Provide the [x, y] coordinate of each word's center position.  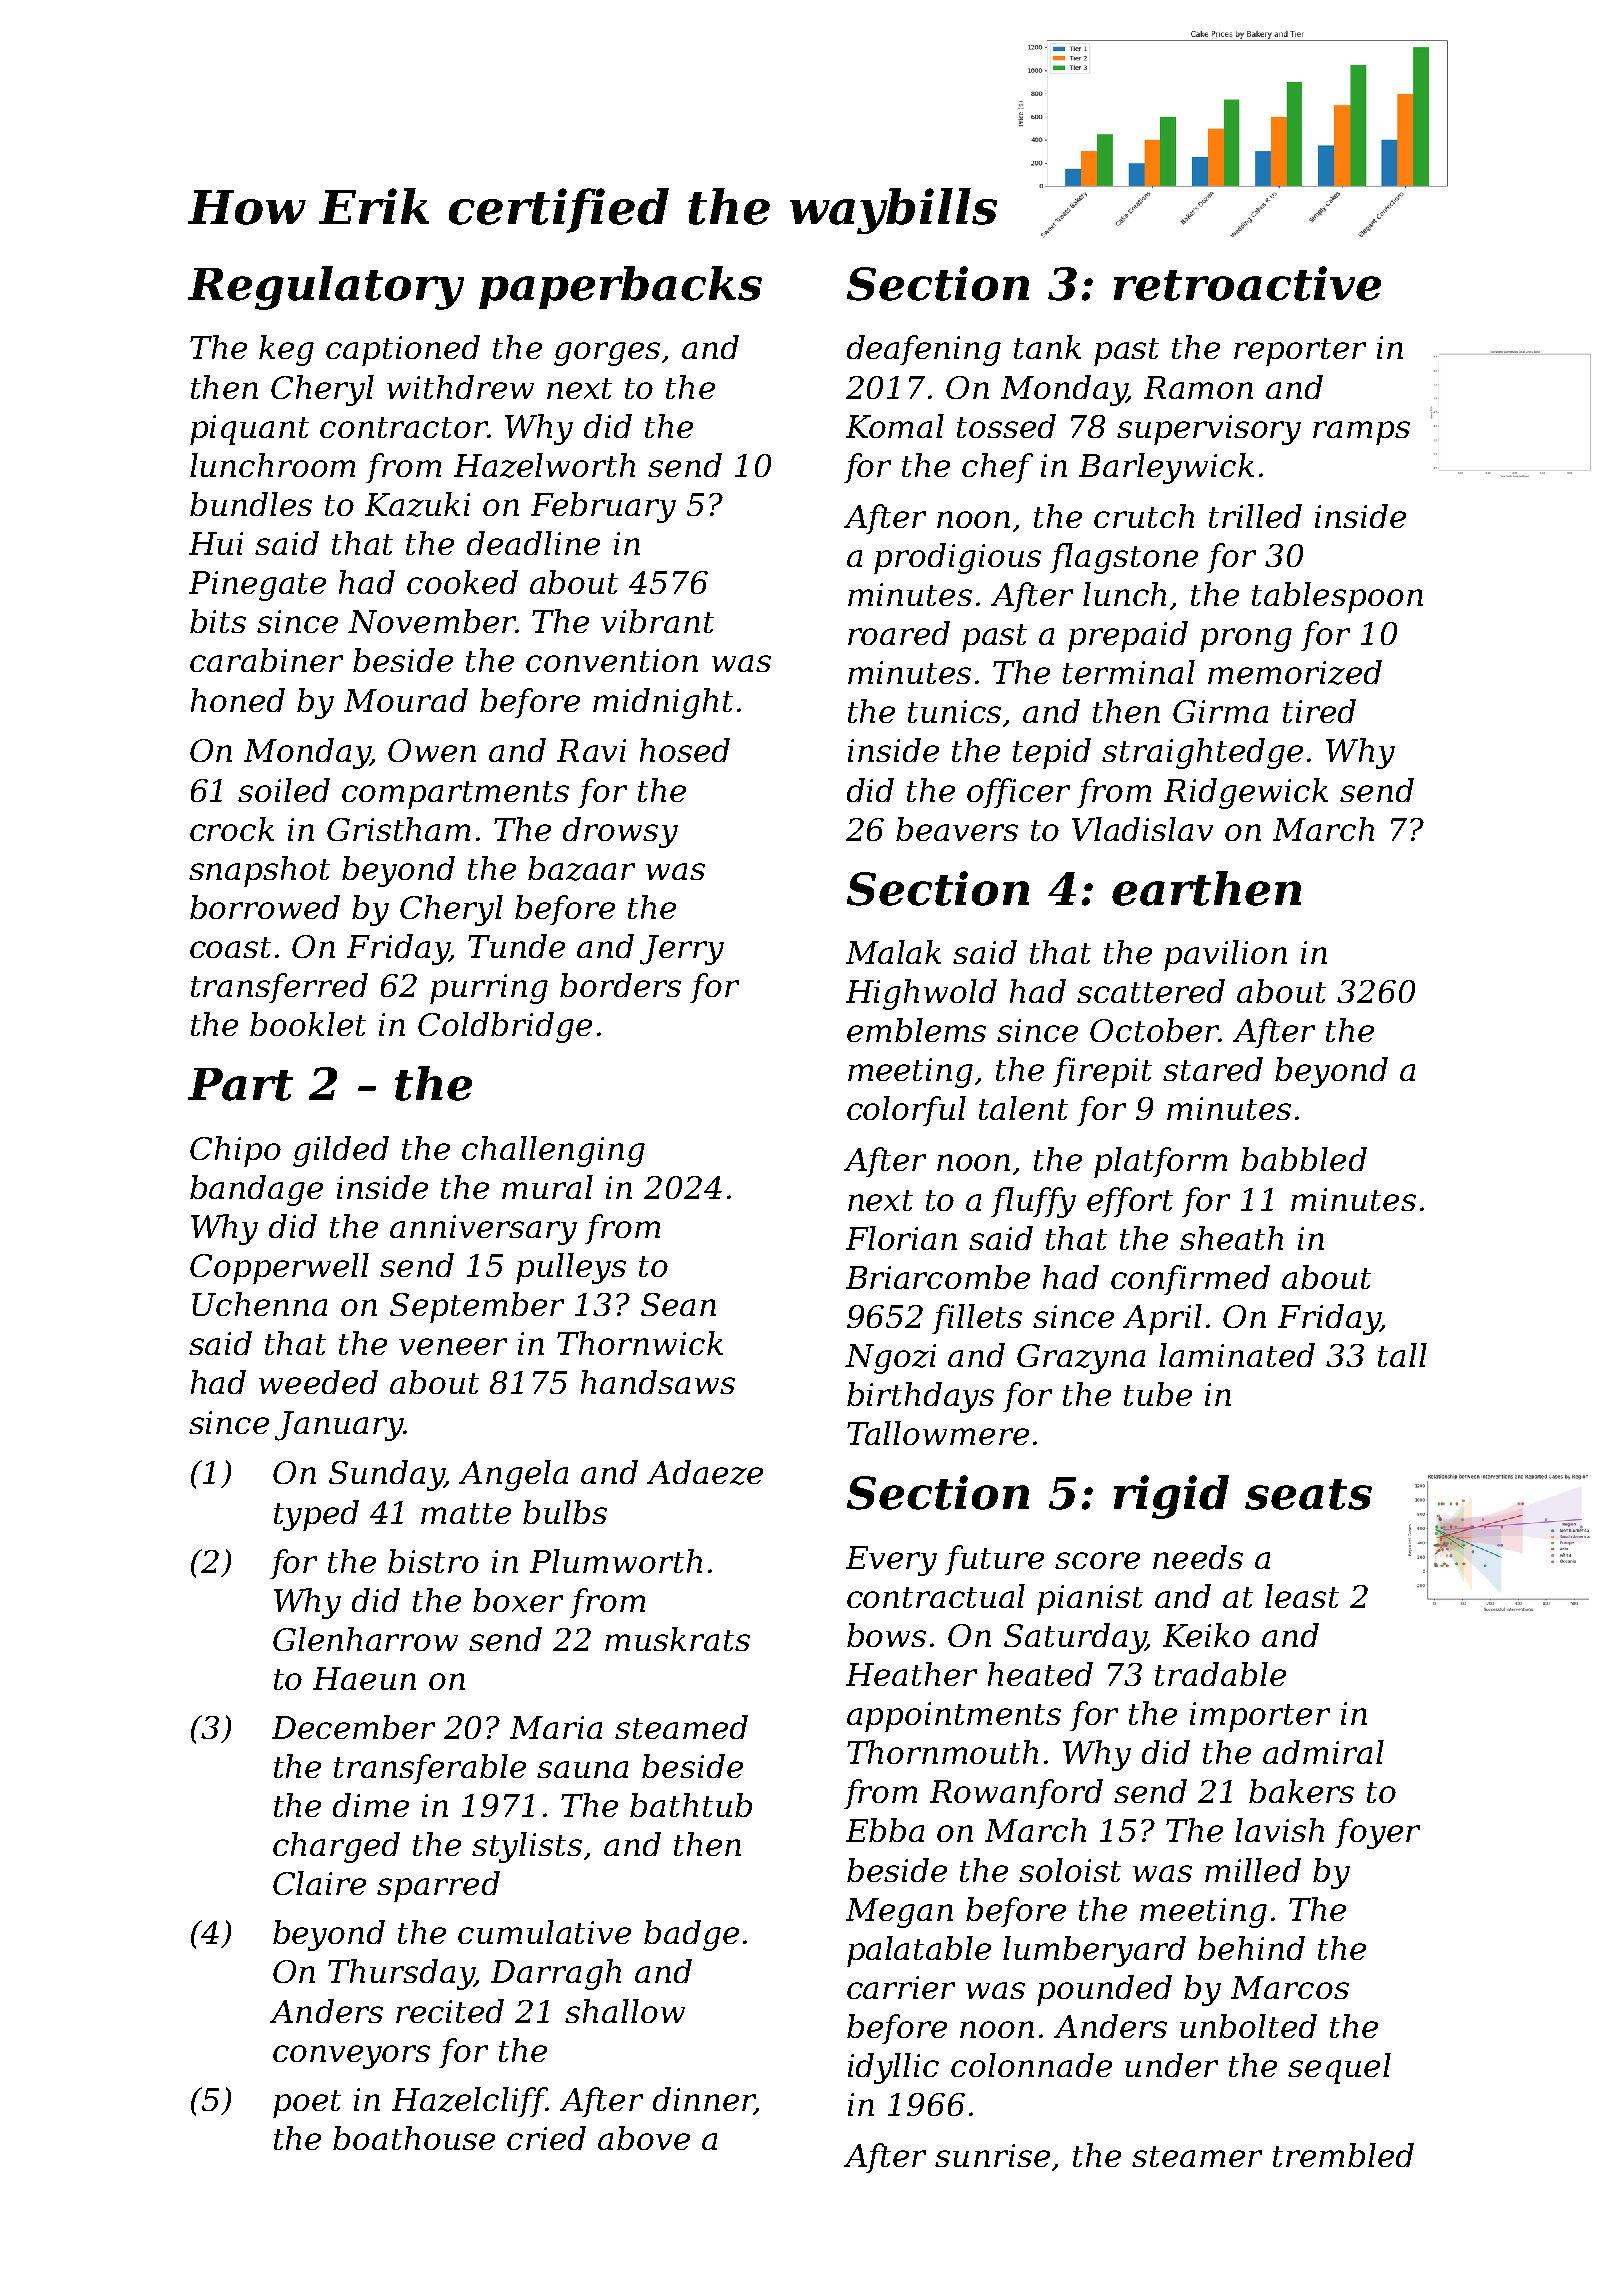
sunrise [992, 2155]
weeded [318, 1382]
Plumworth [616, 1561]
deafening [924, 350]
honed [238, 700]
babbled [1304, 1159]
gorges [607, 354]
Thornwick [640, 1343]
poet [307, 2104]
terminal [1129, 672]
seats [1308, 1494]
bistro [433, 1561]
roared [899, 633]
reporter [1300, 352]
